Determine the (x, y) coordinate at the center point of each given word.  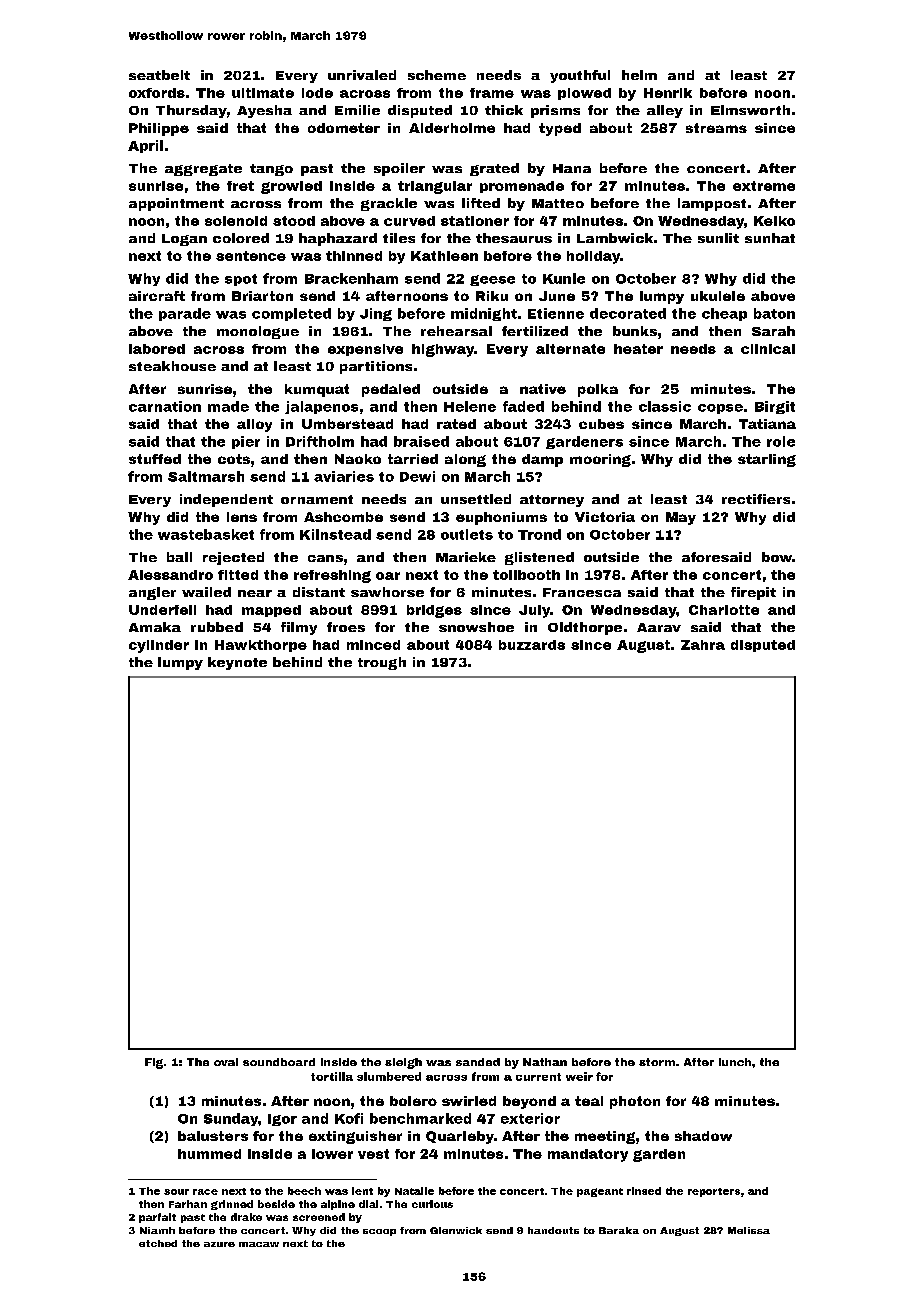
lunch (735, 1062)
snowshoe (476, 627)
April (145, 146)
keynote (237, 663)
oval (226, 1062)
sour (176, 1192)
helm (639, 75)
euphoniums (501, 518)
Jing (376, 314)
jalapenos (321, 407)
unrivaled (362, 75)
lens (242, 517)
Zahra (703, 645)
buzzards (532, 645)
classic (665, 406)
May (681, 518)
